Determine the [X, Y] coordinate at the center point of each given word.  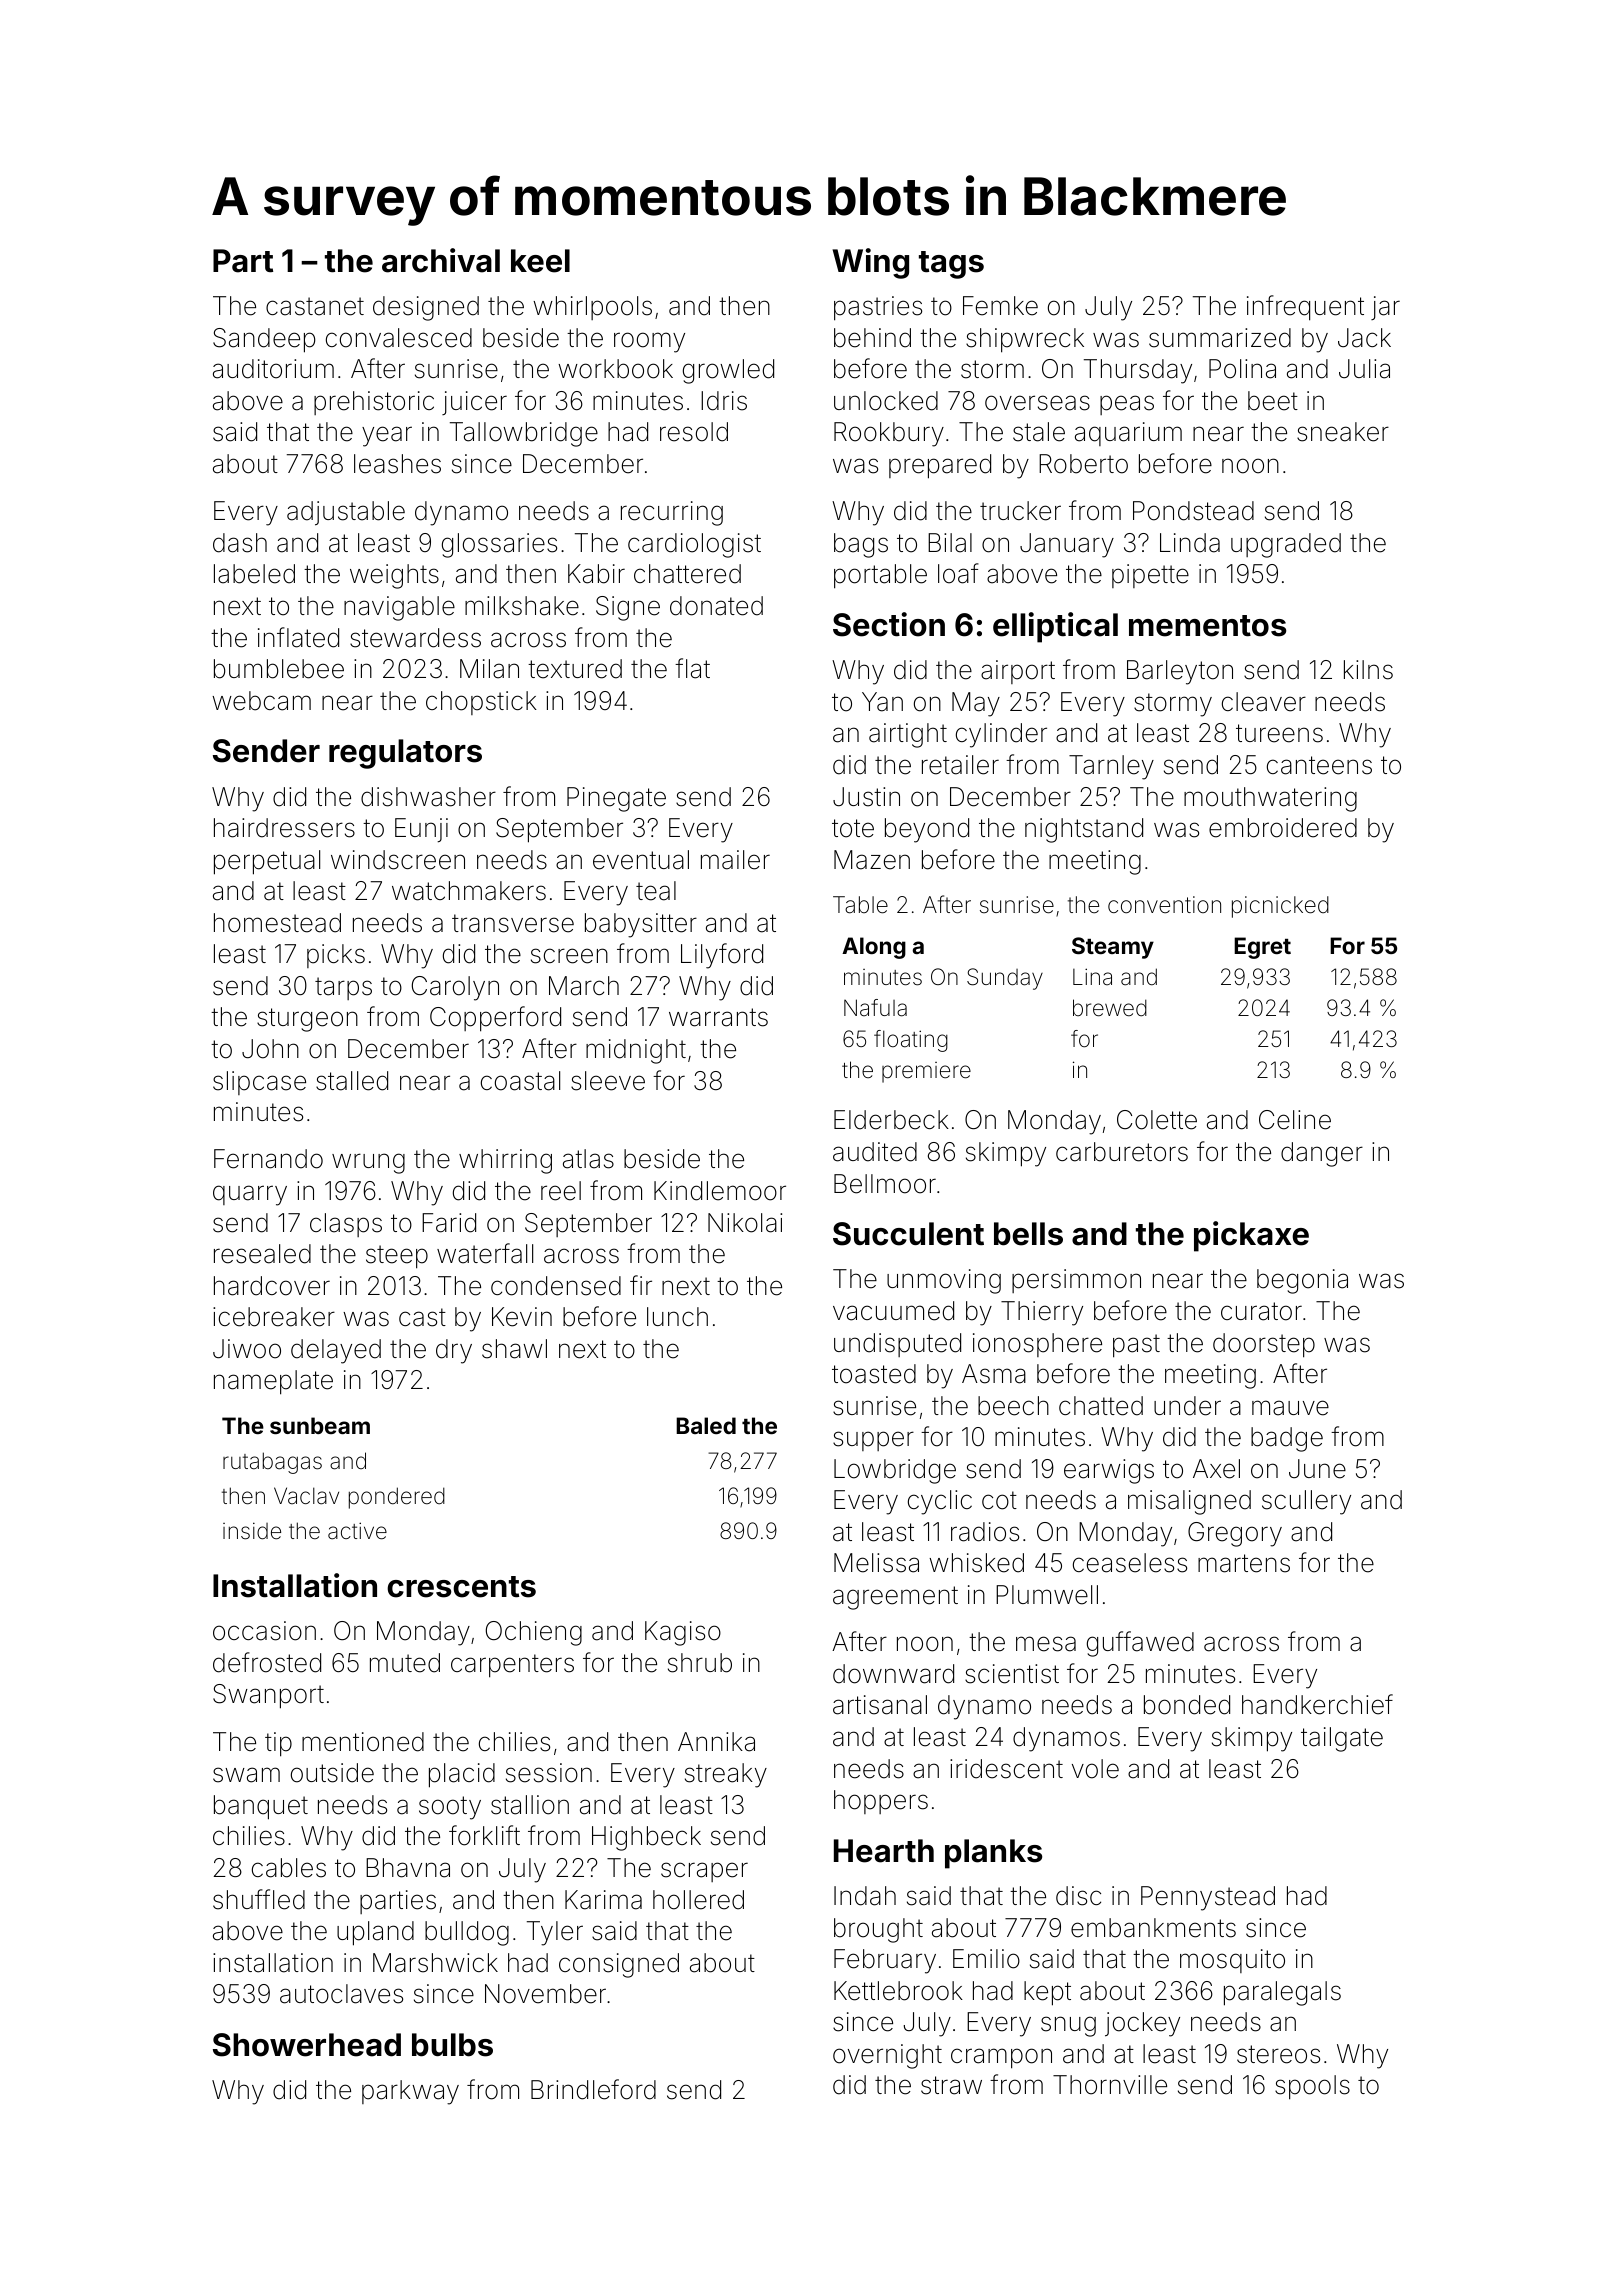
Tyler [555, 1933]
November [545, 1994]
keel [540, 261]
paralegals [1282, 1993]
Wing [870, 263]
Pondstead [1193, 511]
